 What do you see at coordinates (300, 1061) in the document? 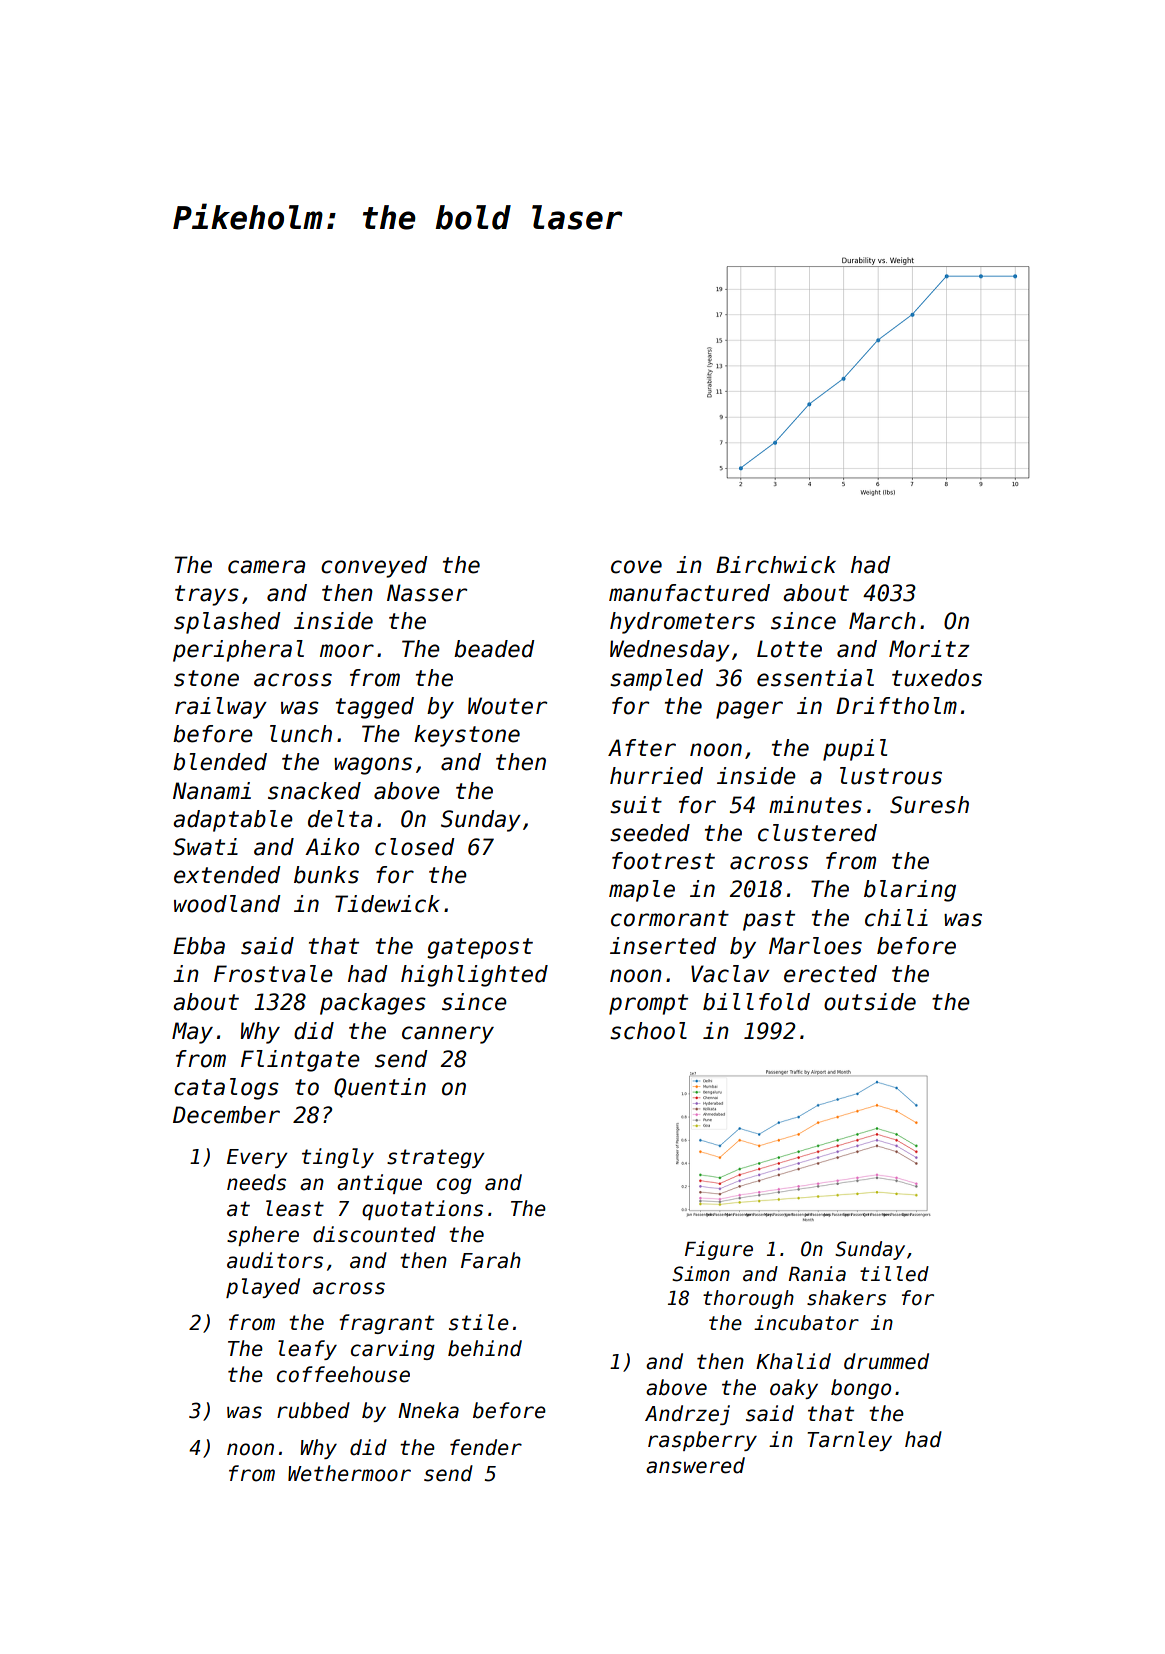
I see `Flintgate` at bounding box center [300, 1061].
